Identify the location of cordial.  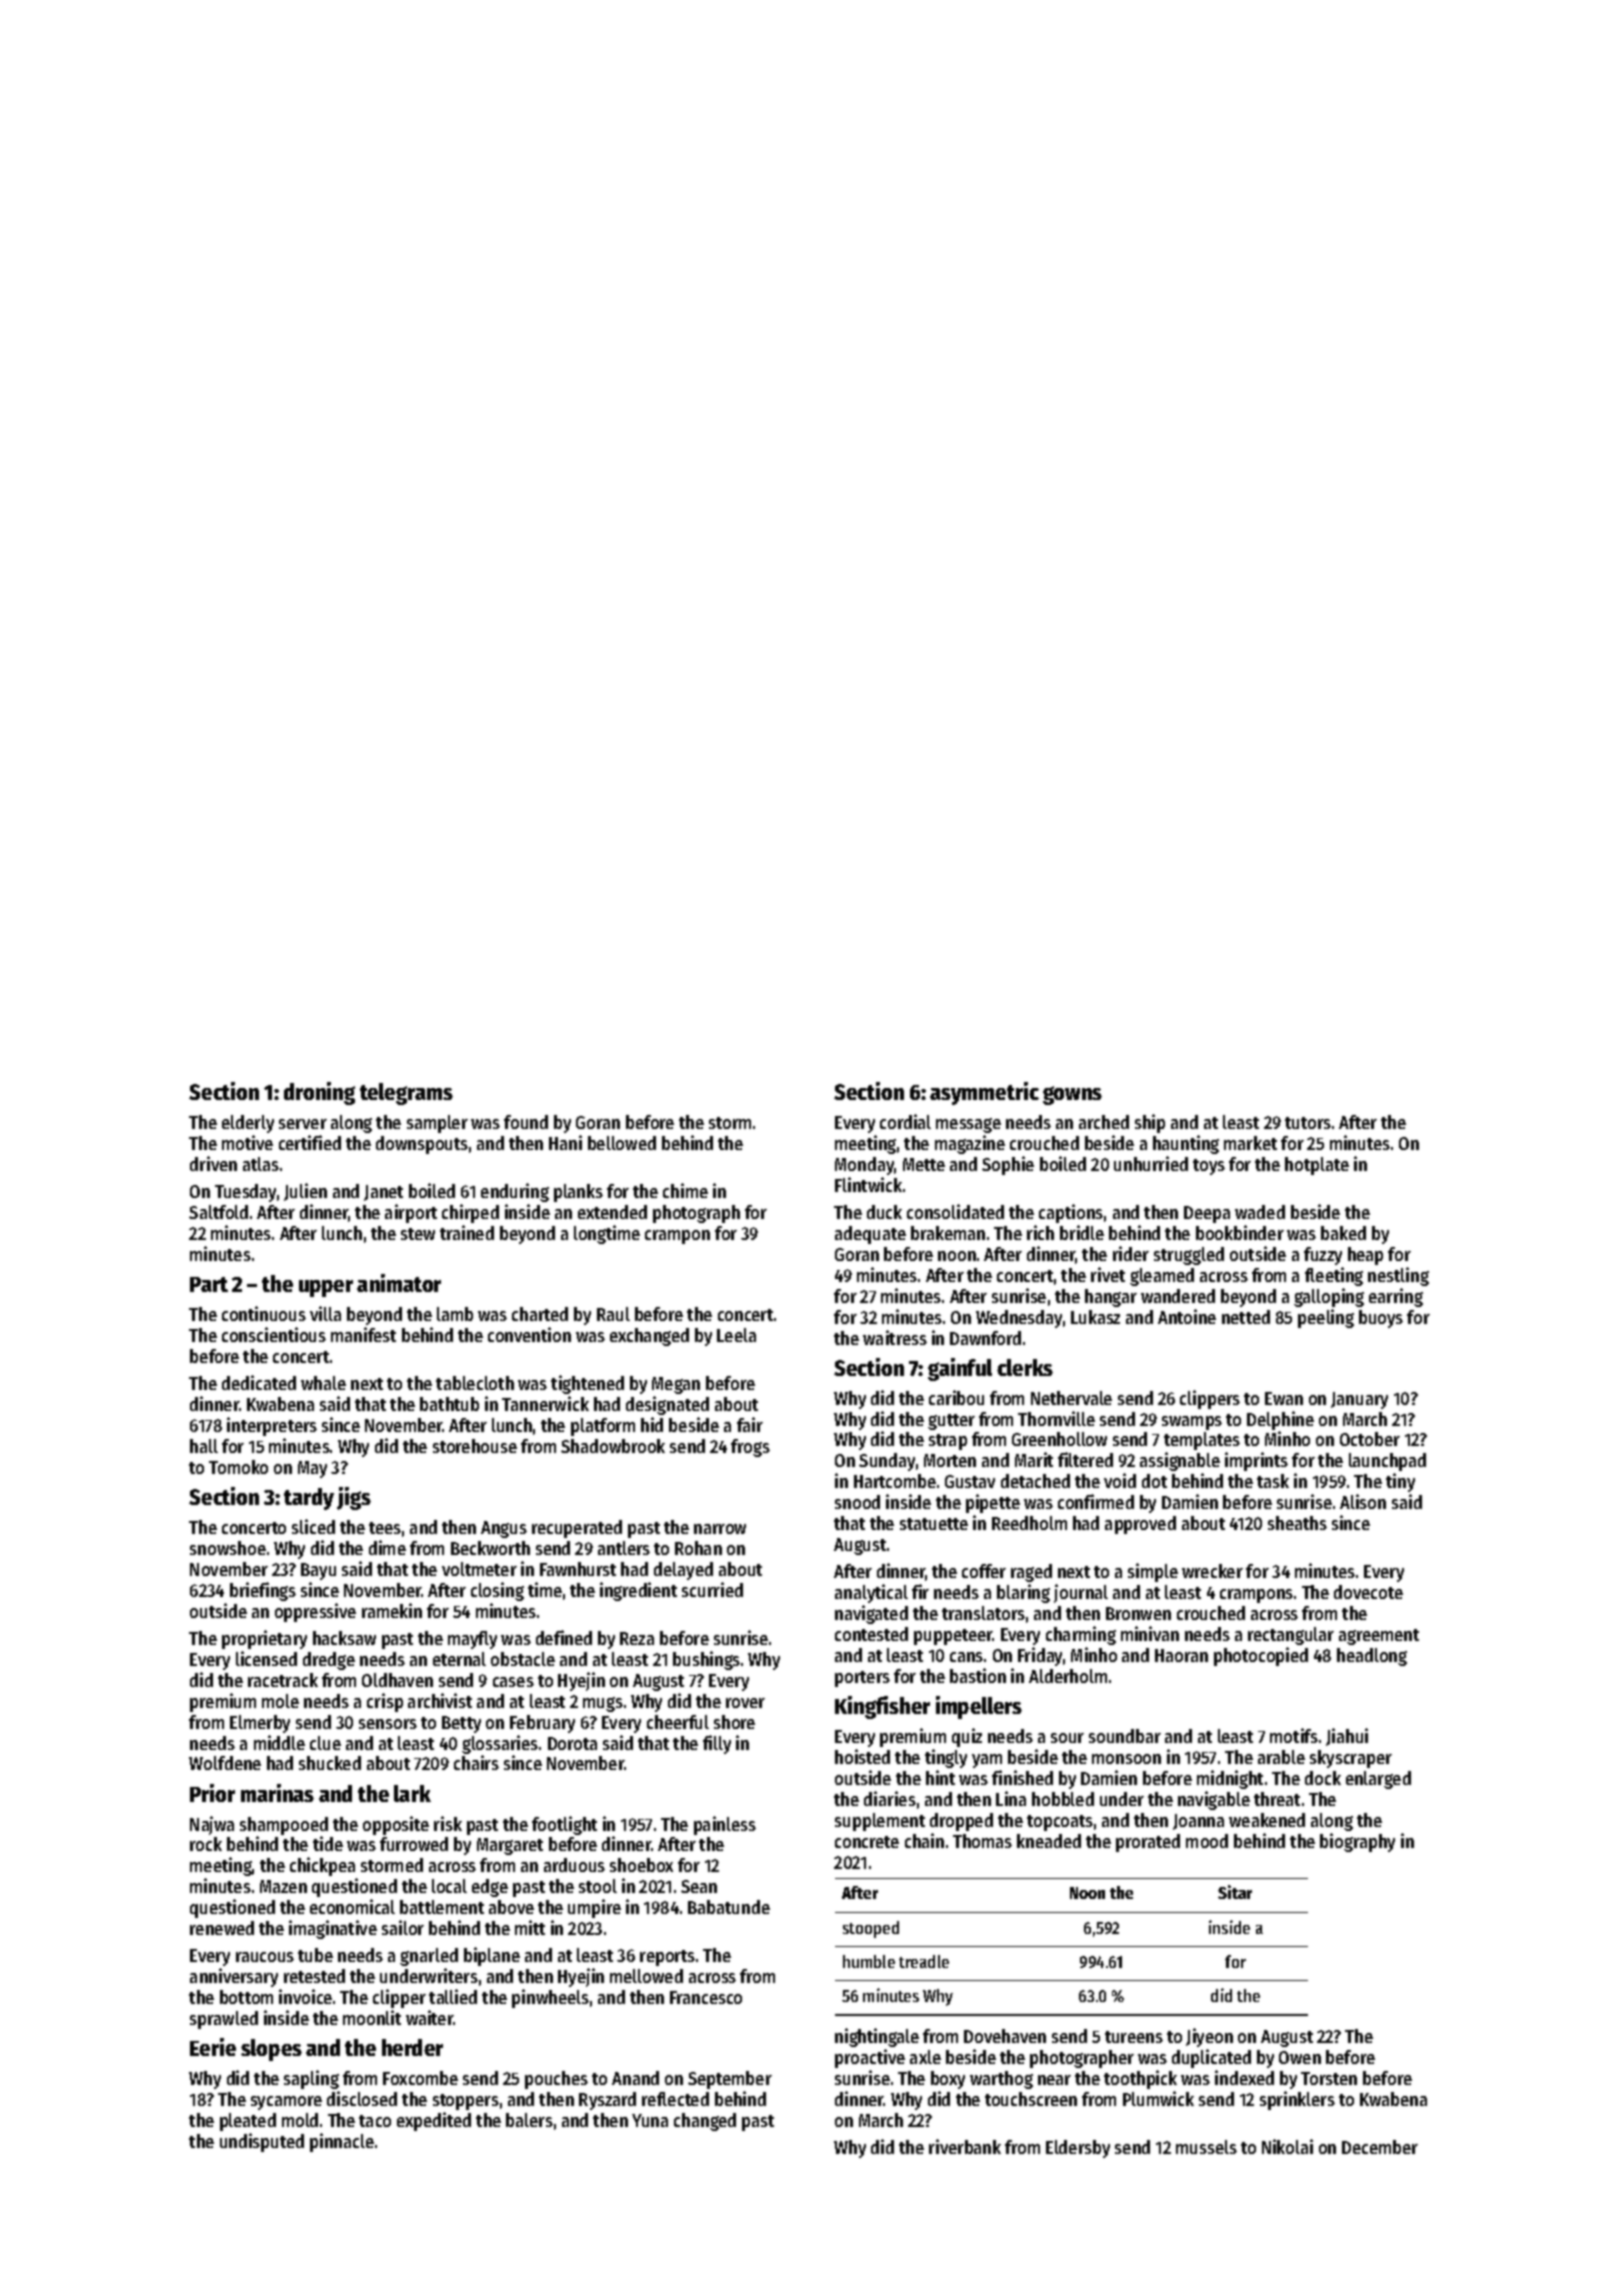
(905, 1121).
